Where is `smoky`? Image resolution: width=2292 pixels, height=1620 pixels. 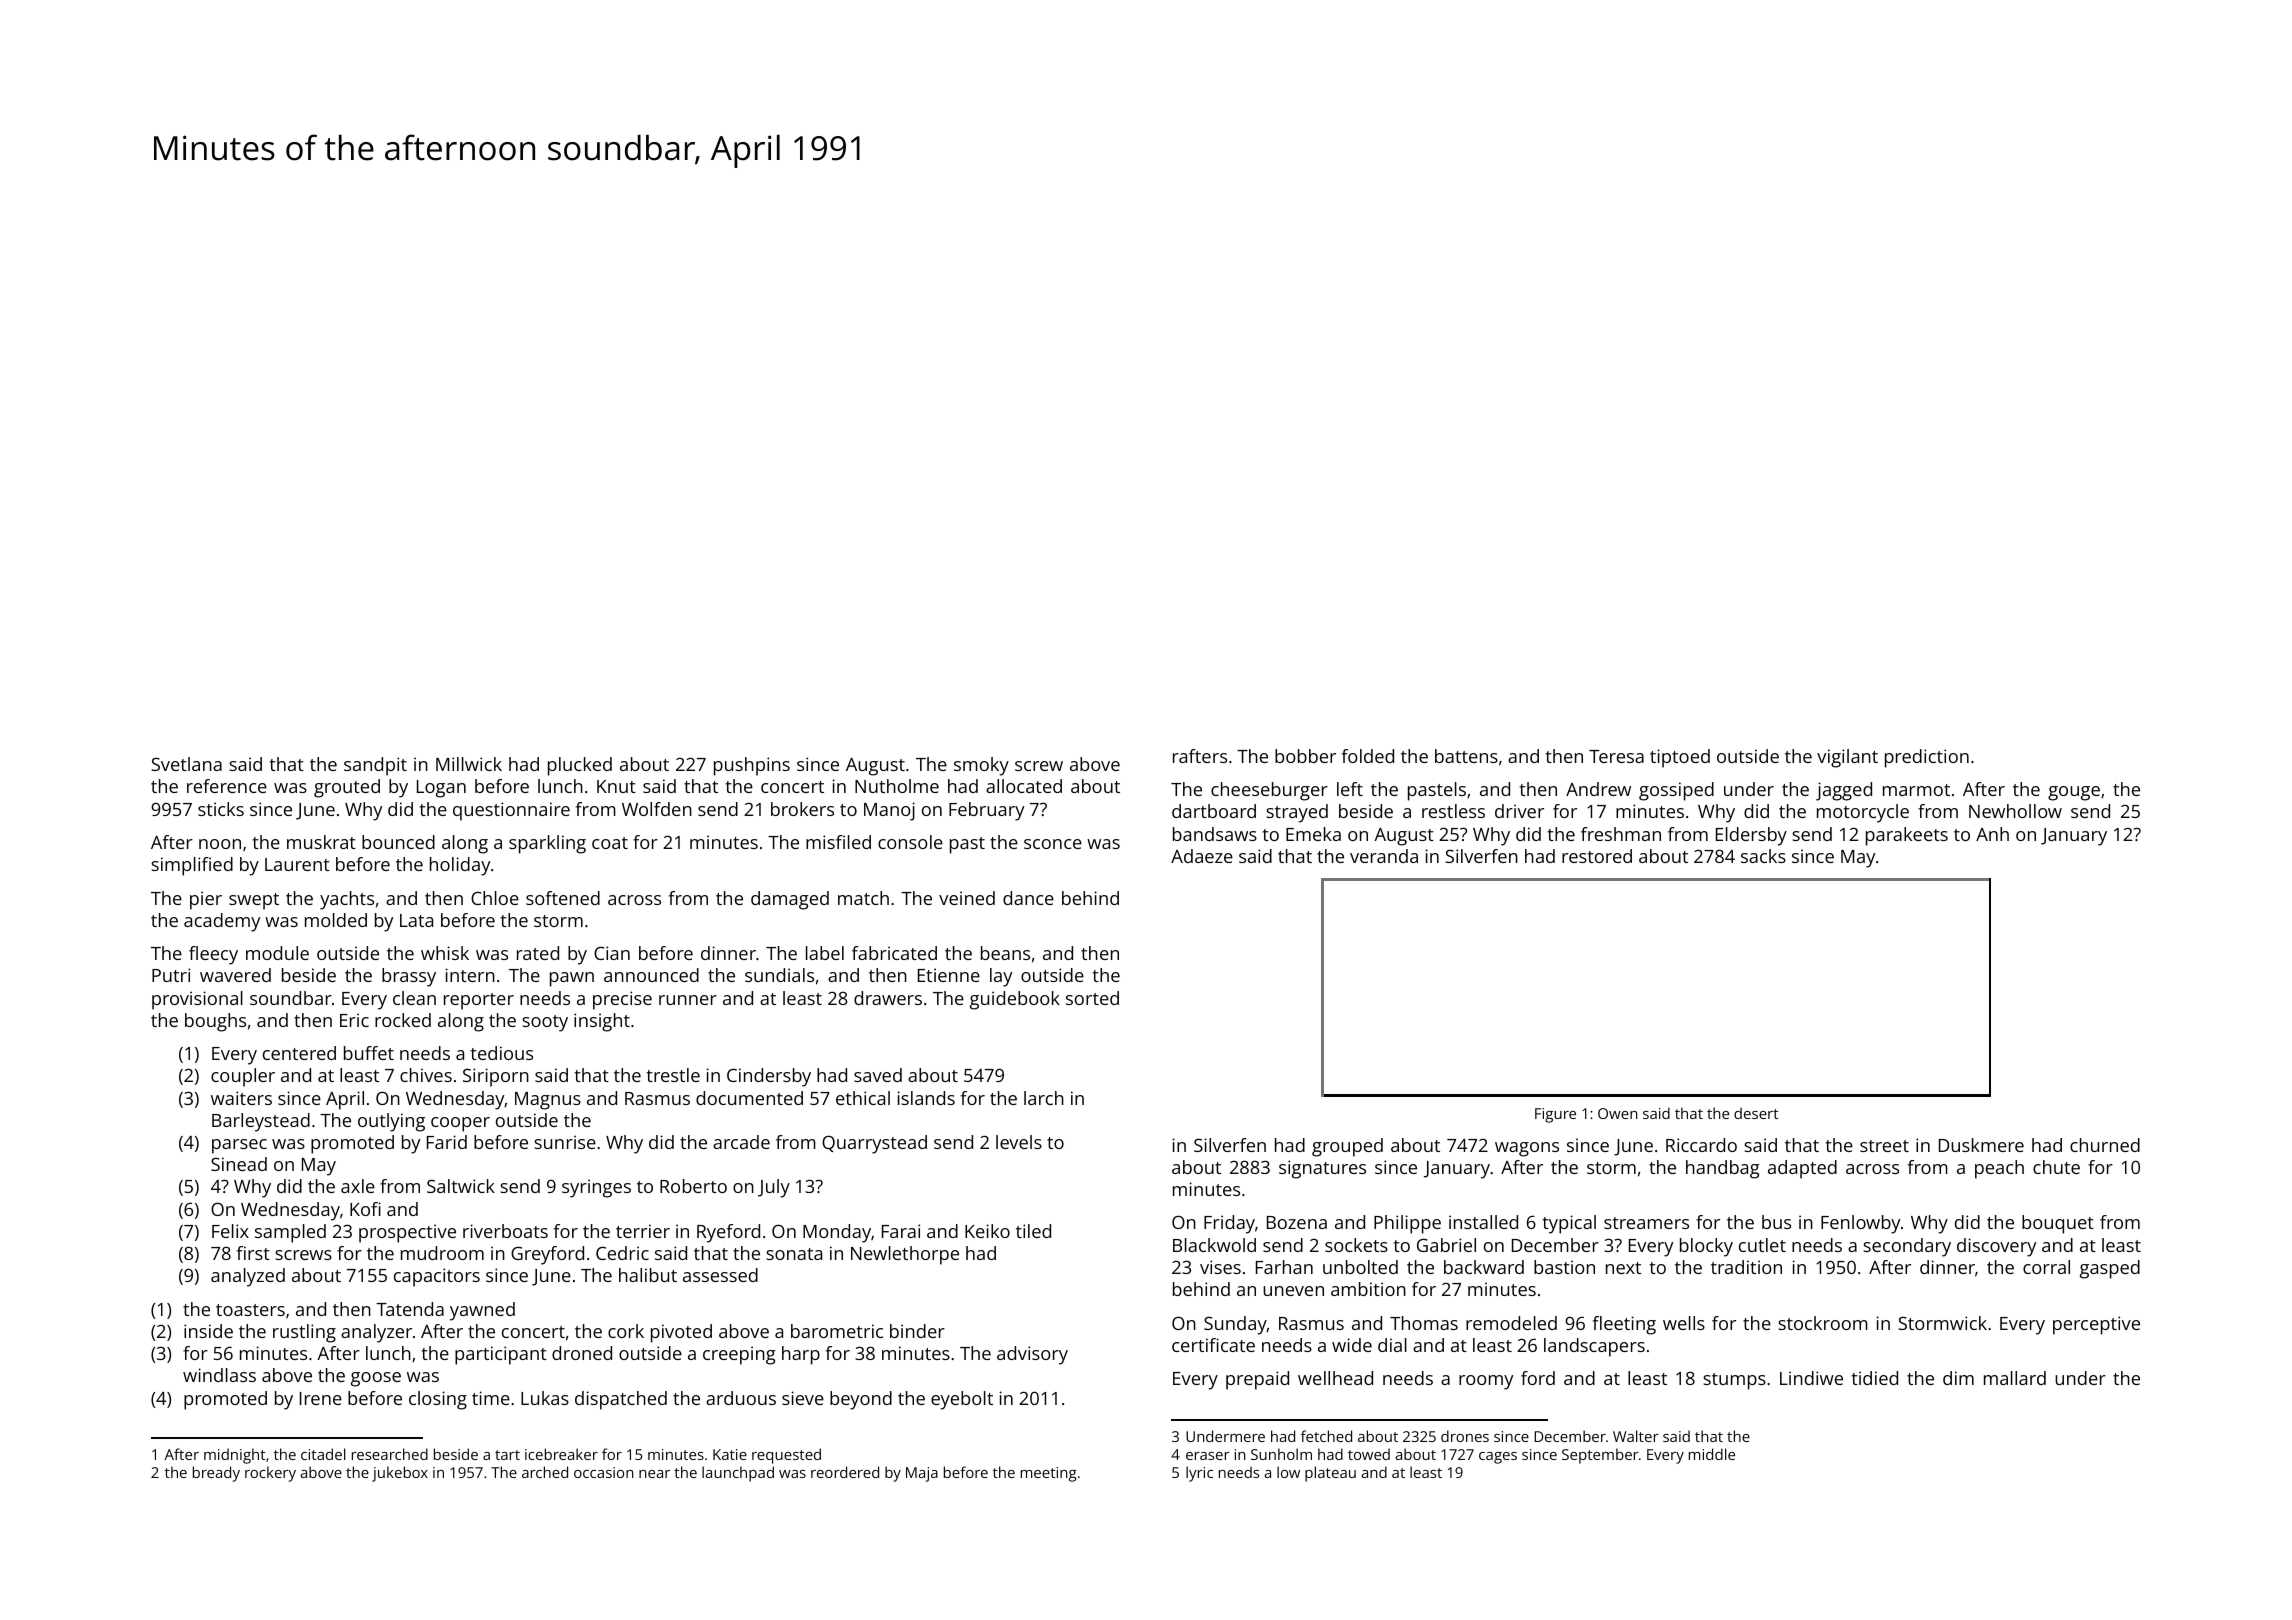 smoky is located at coordinates (981, 766).
